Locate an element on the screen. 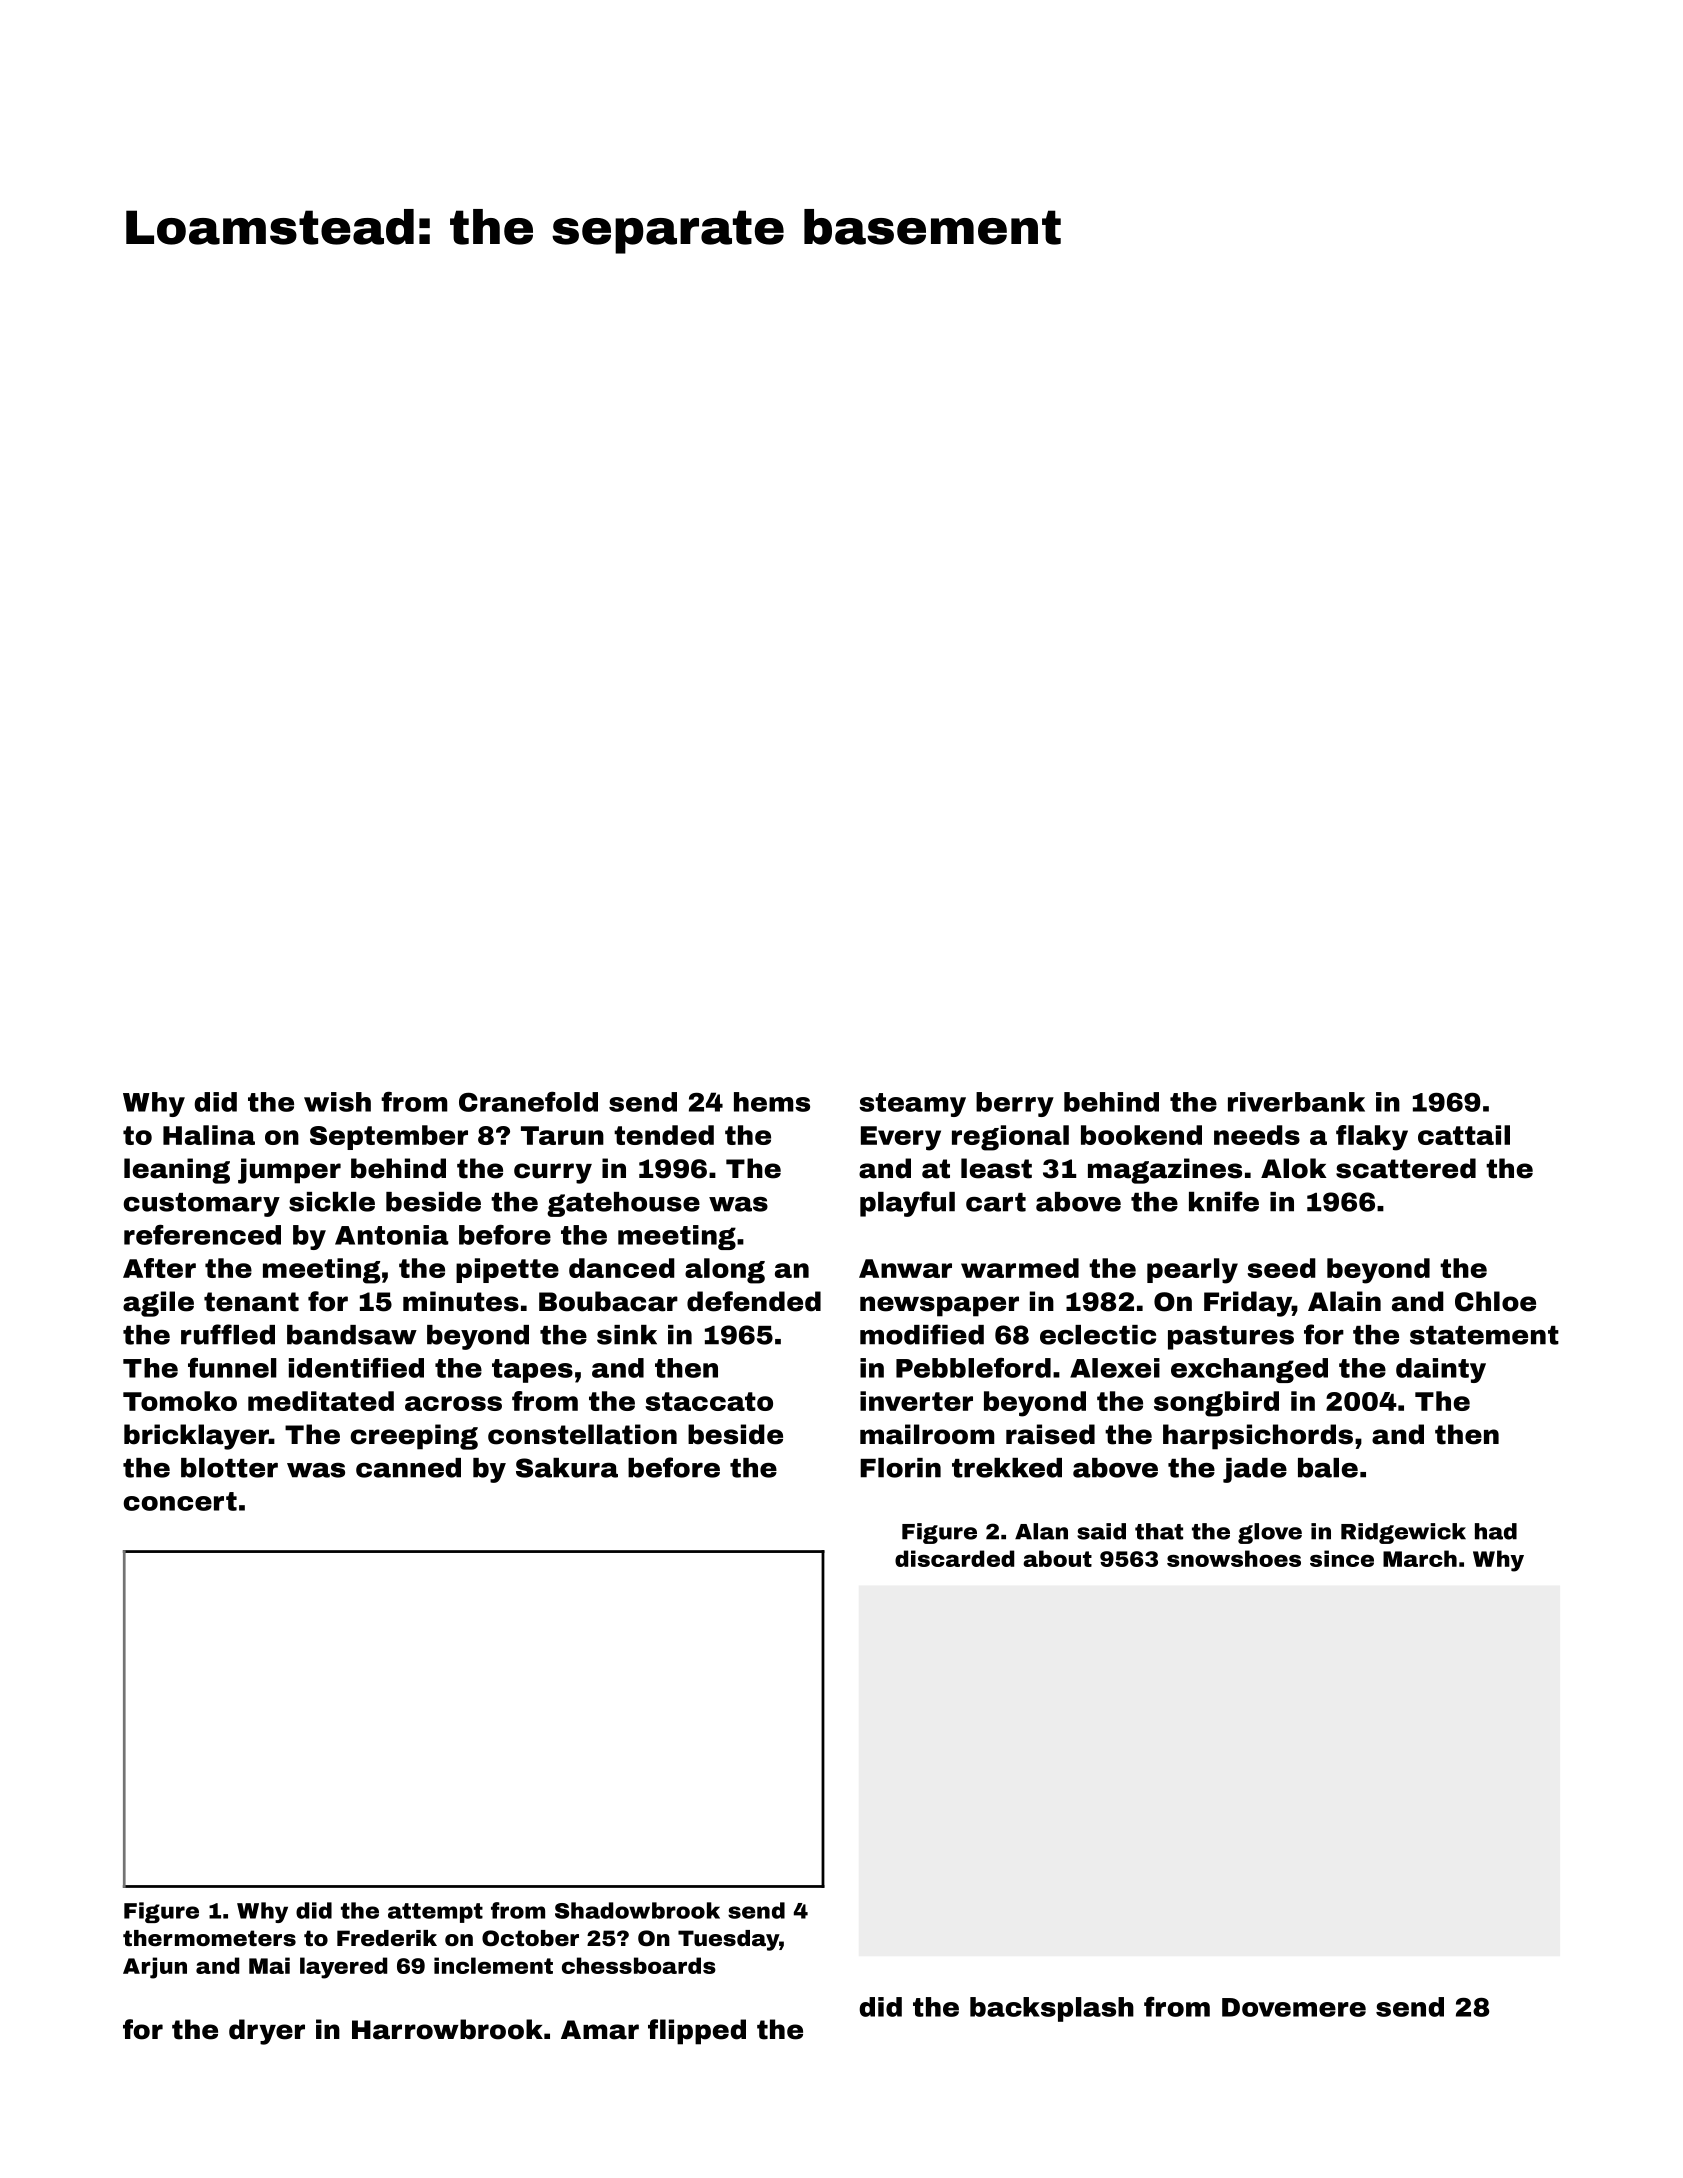 The width and height of the screenshot is (1683, 2178). dainty is located at coordinates (1441, 1370).
